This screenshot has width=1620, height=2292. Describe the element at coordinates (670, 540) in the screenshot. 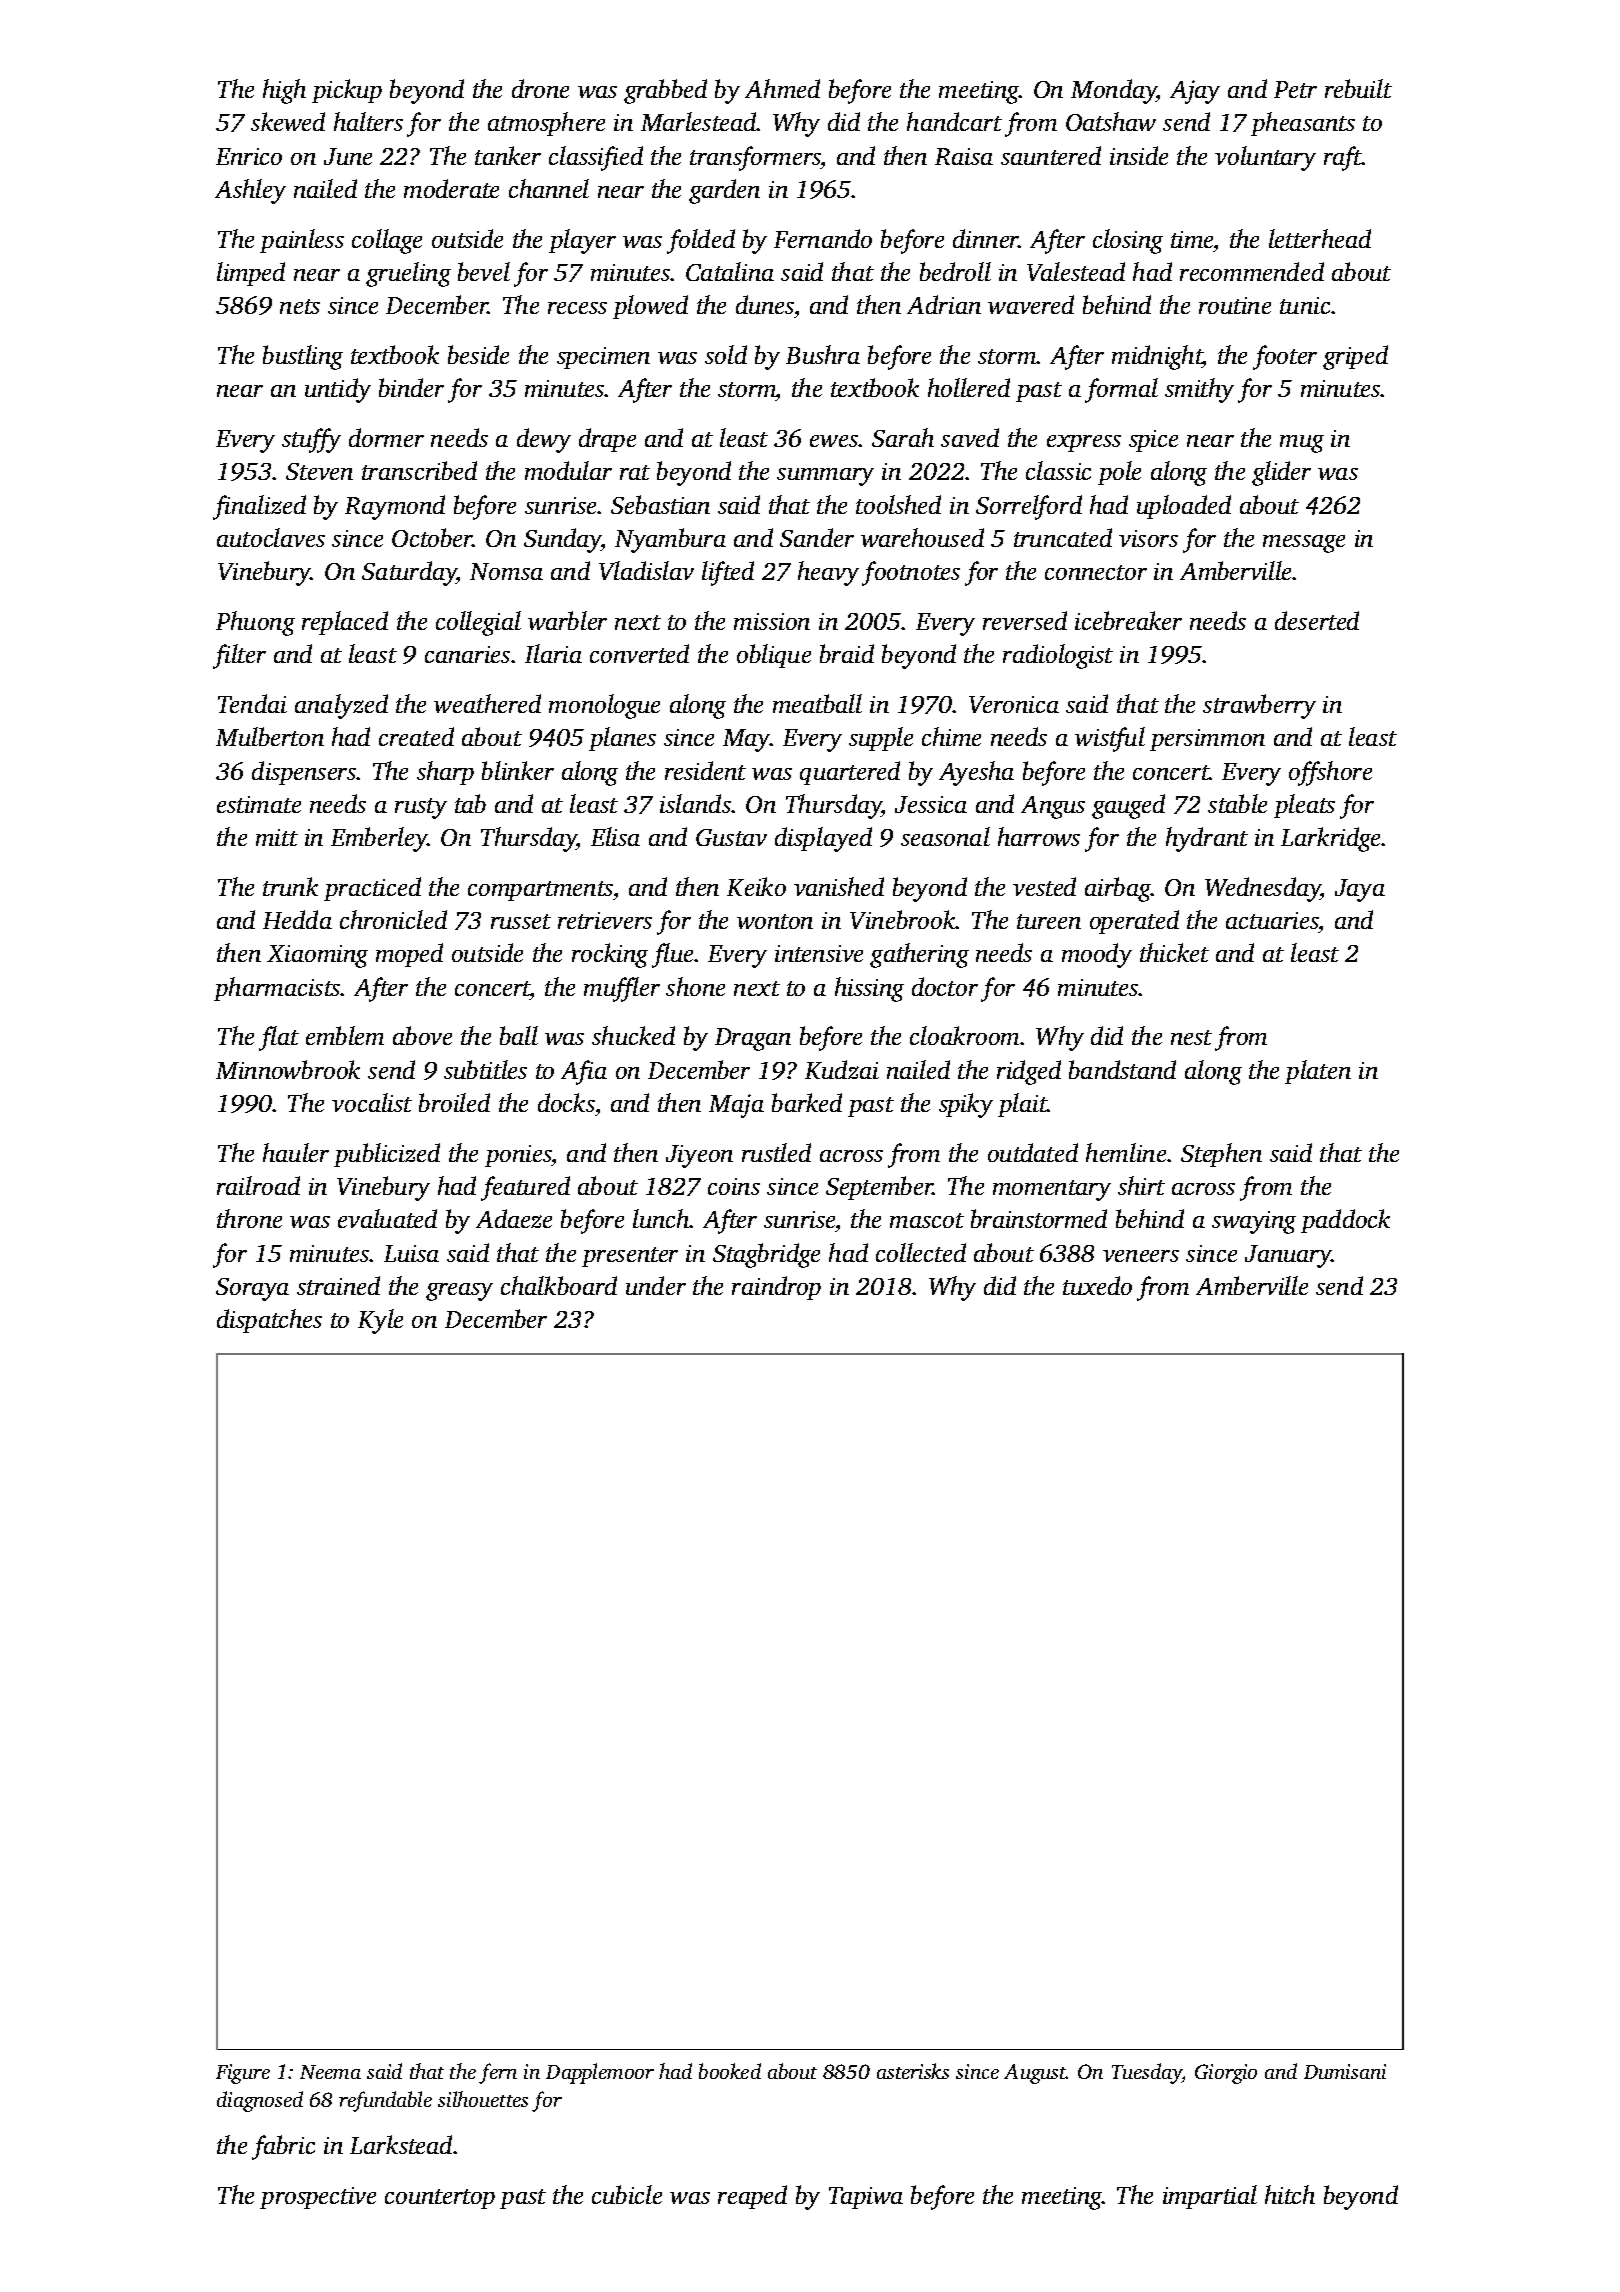

I see `Nyambura` at that location.
